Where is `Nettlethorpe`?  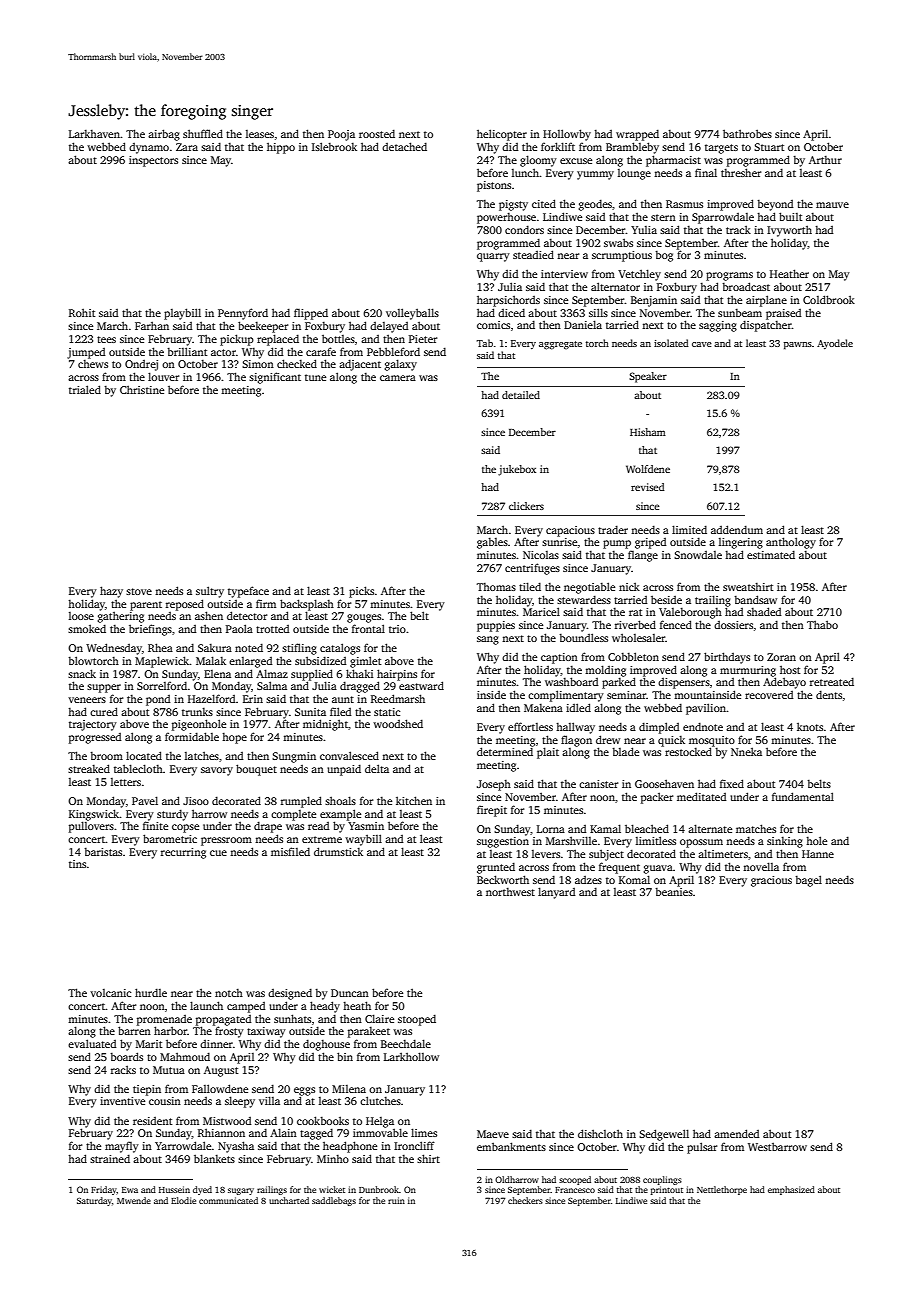 Nettlethorpe is located at coordinates (722, 1190).
